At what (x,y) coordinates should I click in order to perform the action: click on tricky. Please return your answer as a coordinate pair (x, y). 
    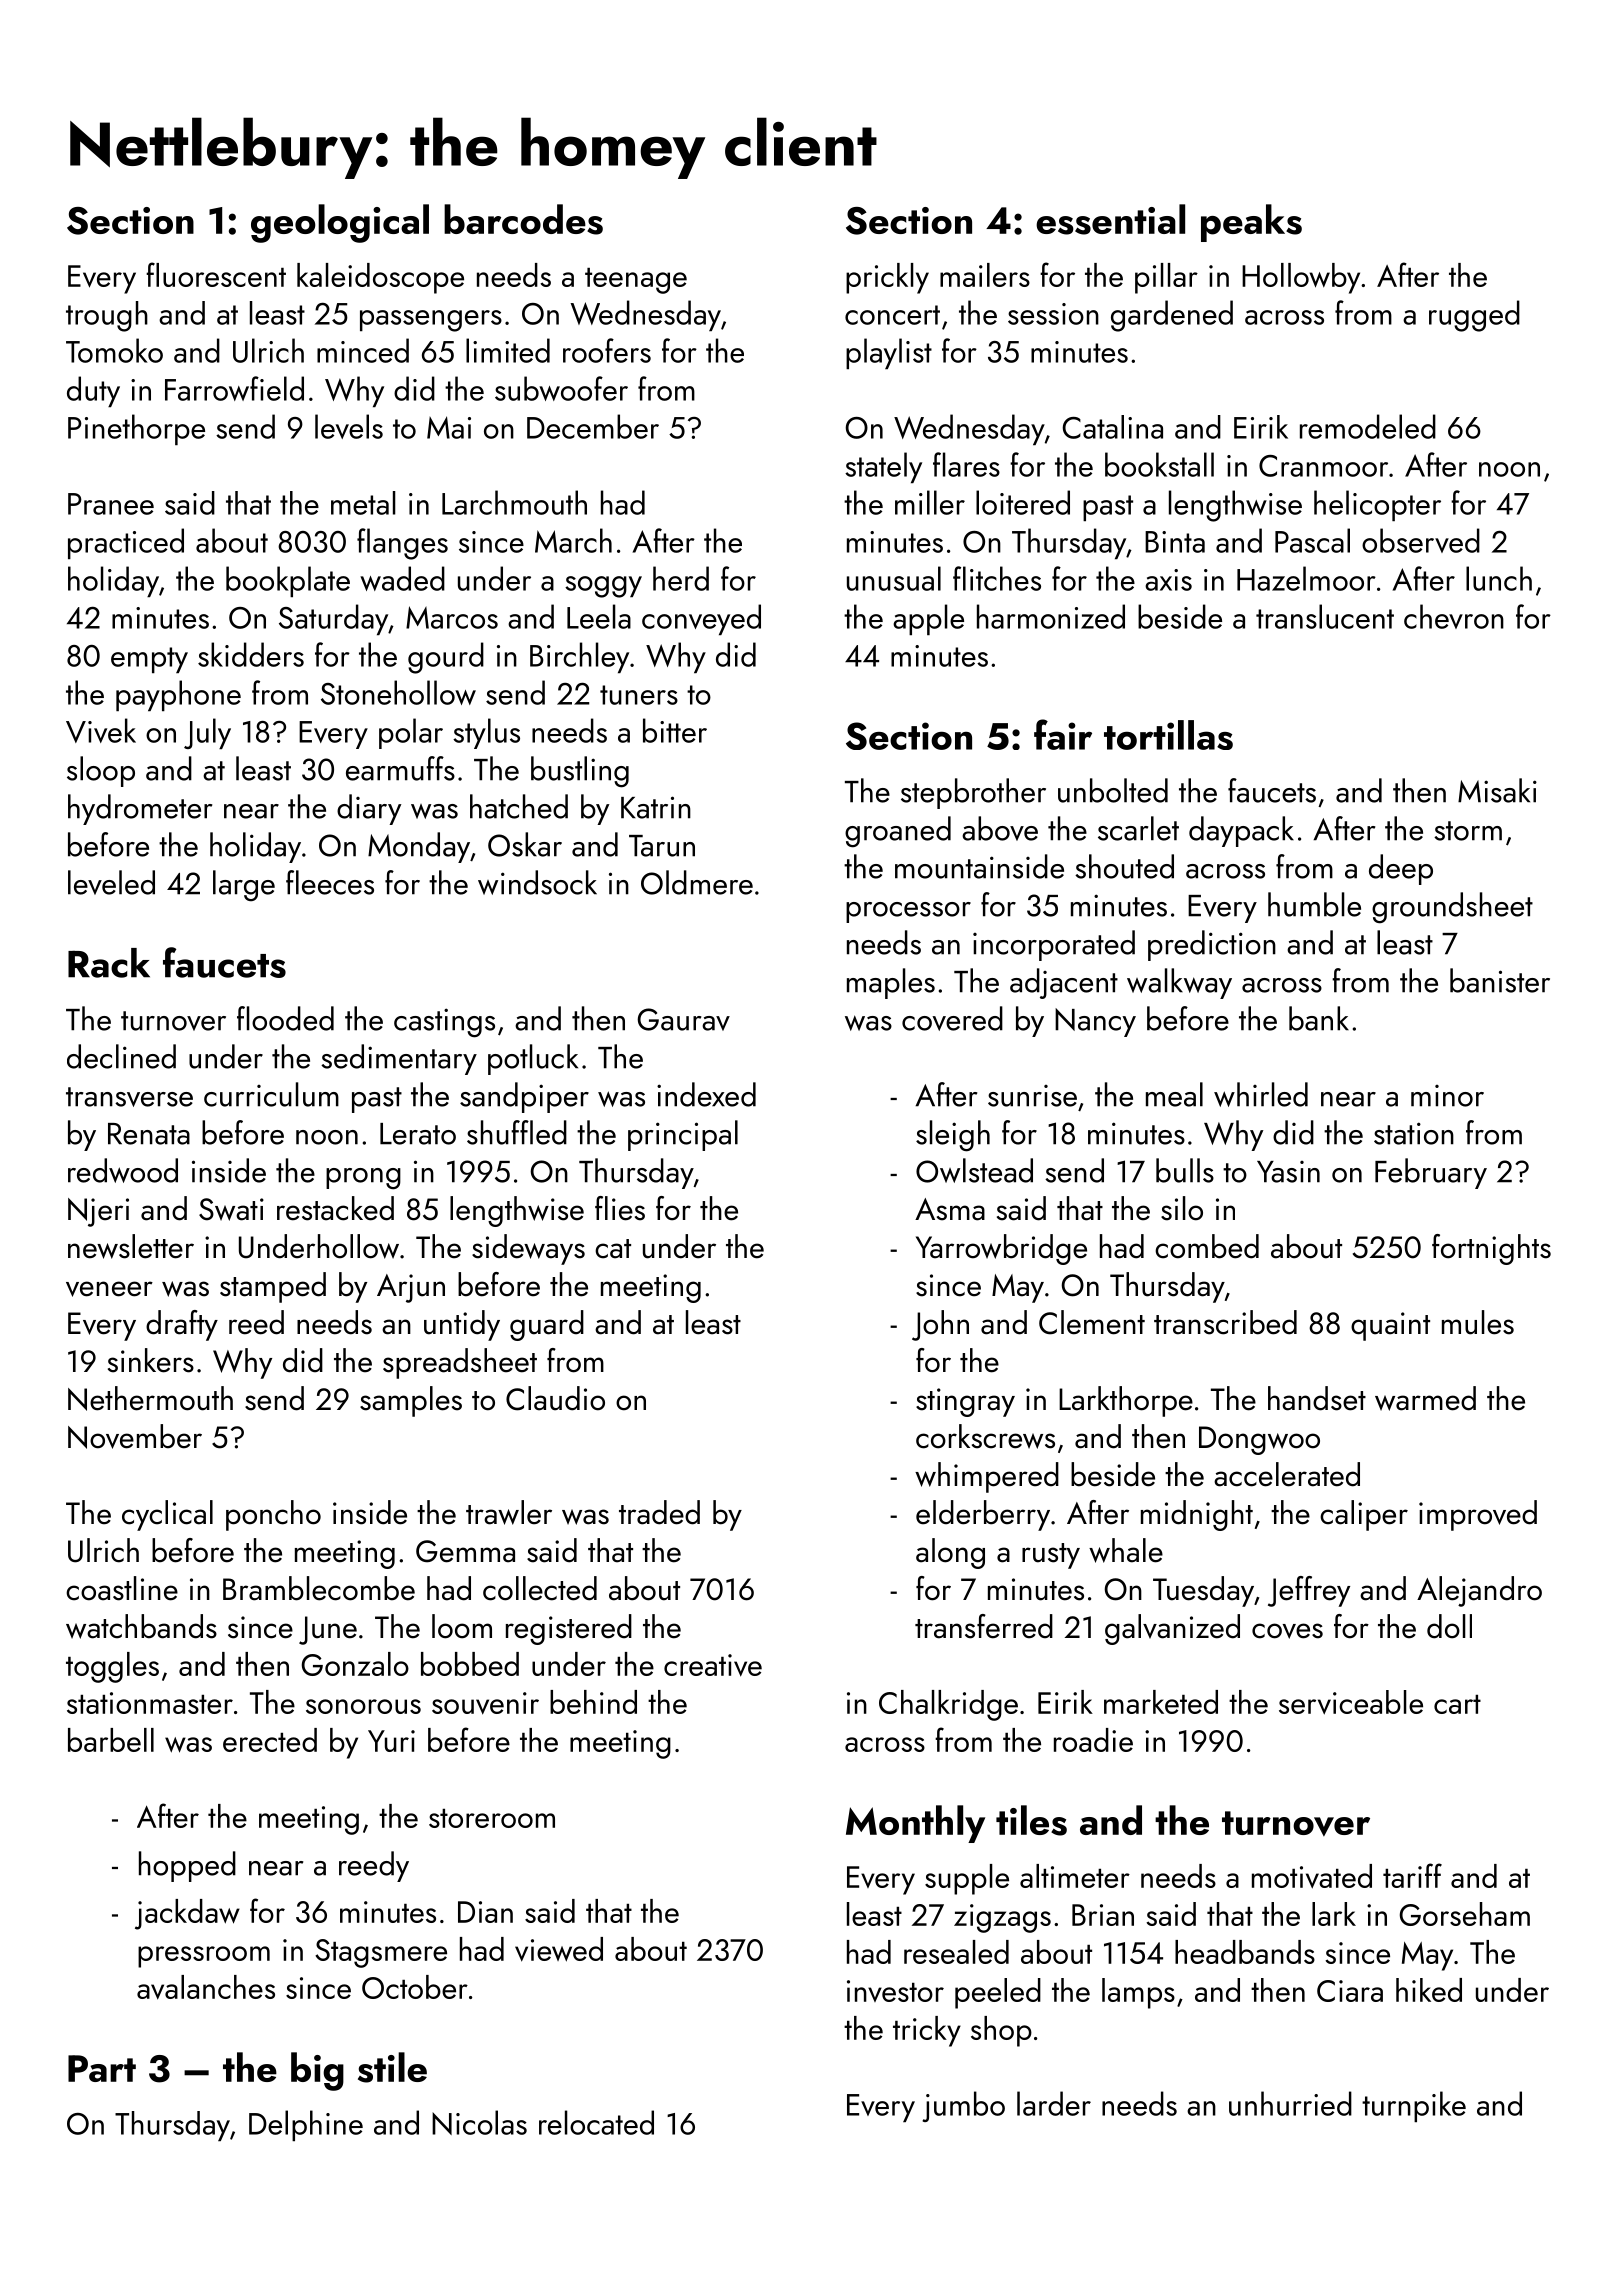
    Looking at the image, I should click on (927, 2031).
